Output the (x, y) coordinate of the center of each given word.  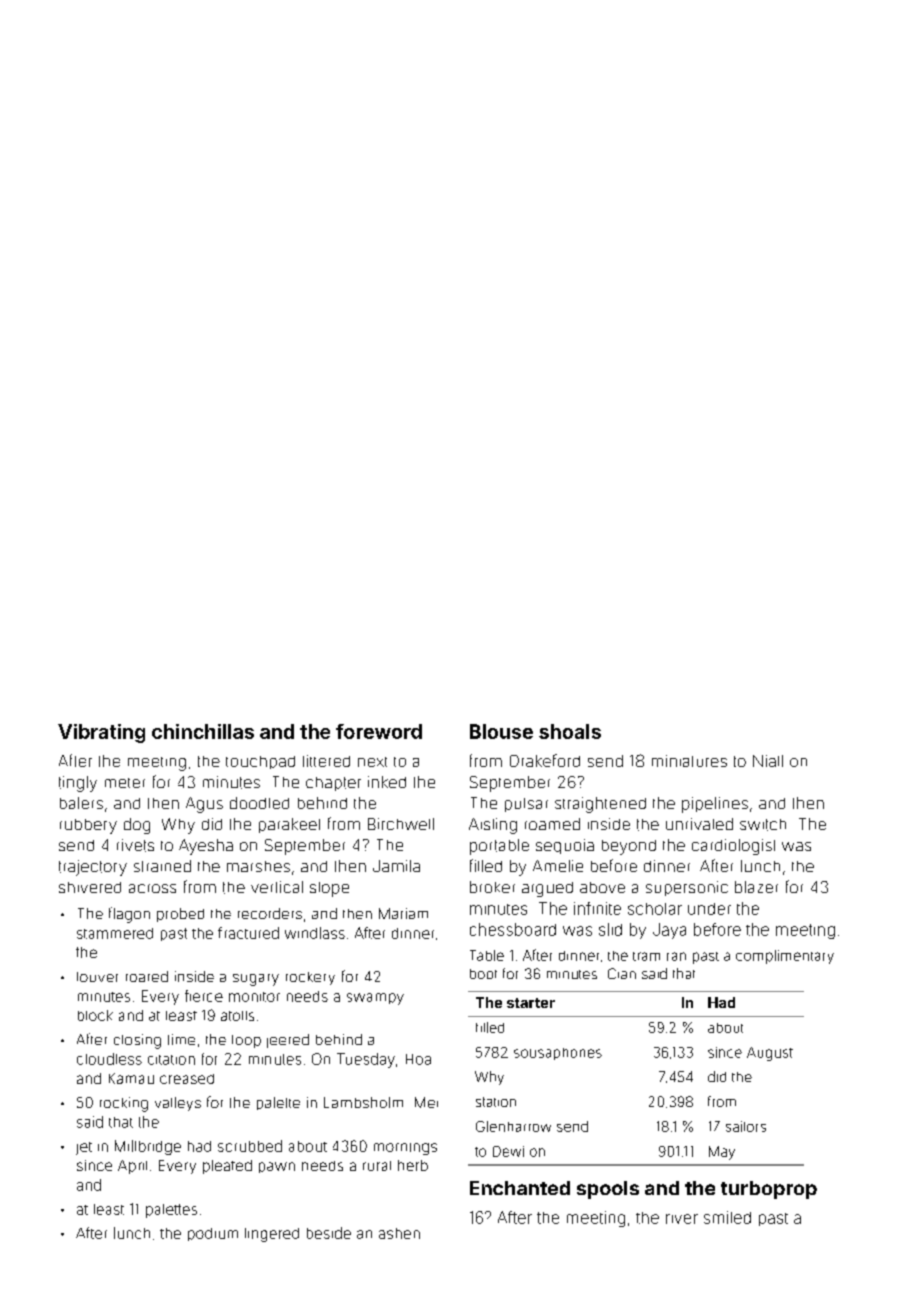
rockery (310, 978)
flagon (129, 915)
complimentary (785, 957)
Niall (768, 761)
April (132, 1167)
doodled (259, 803)
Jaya (669, 931)
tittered (326, 761)
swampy (375, 999)
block (95, 1015)
